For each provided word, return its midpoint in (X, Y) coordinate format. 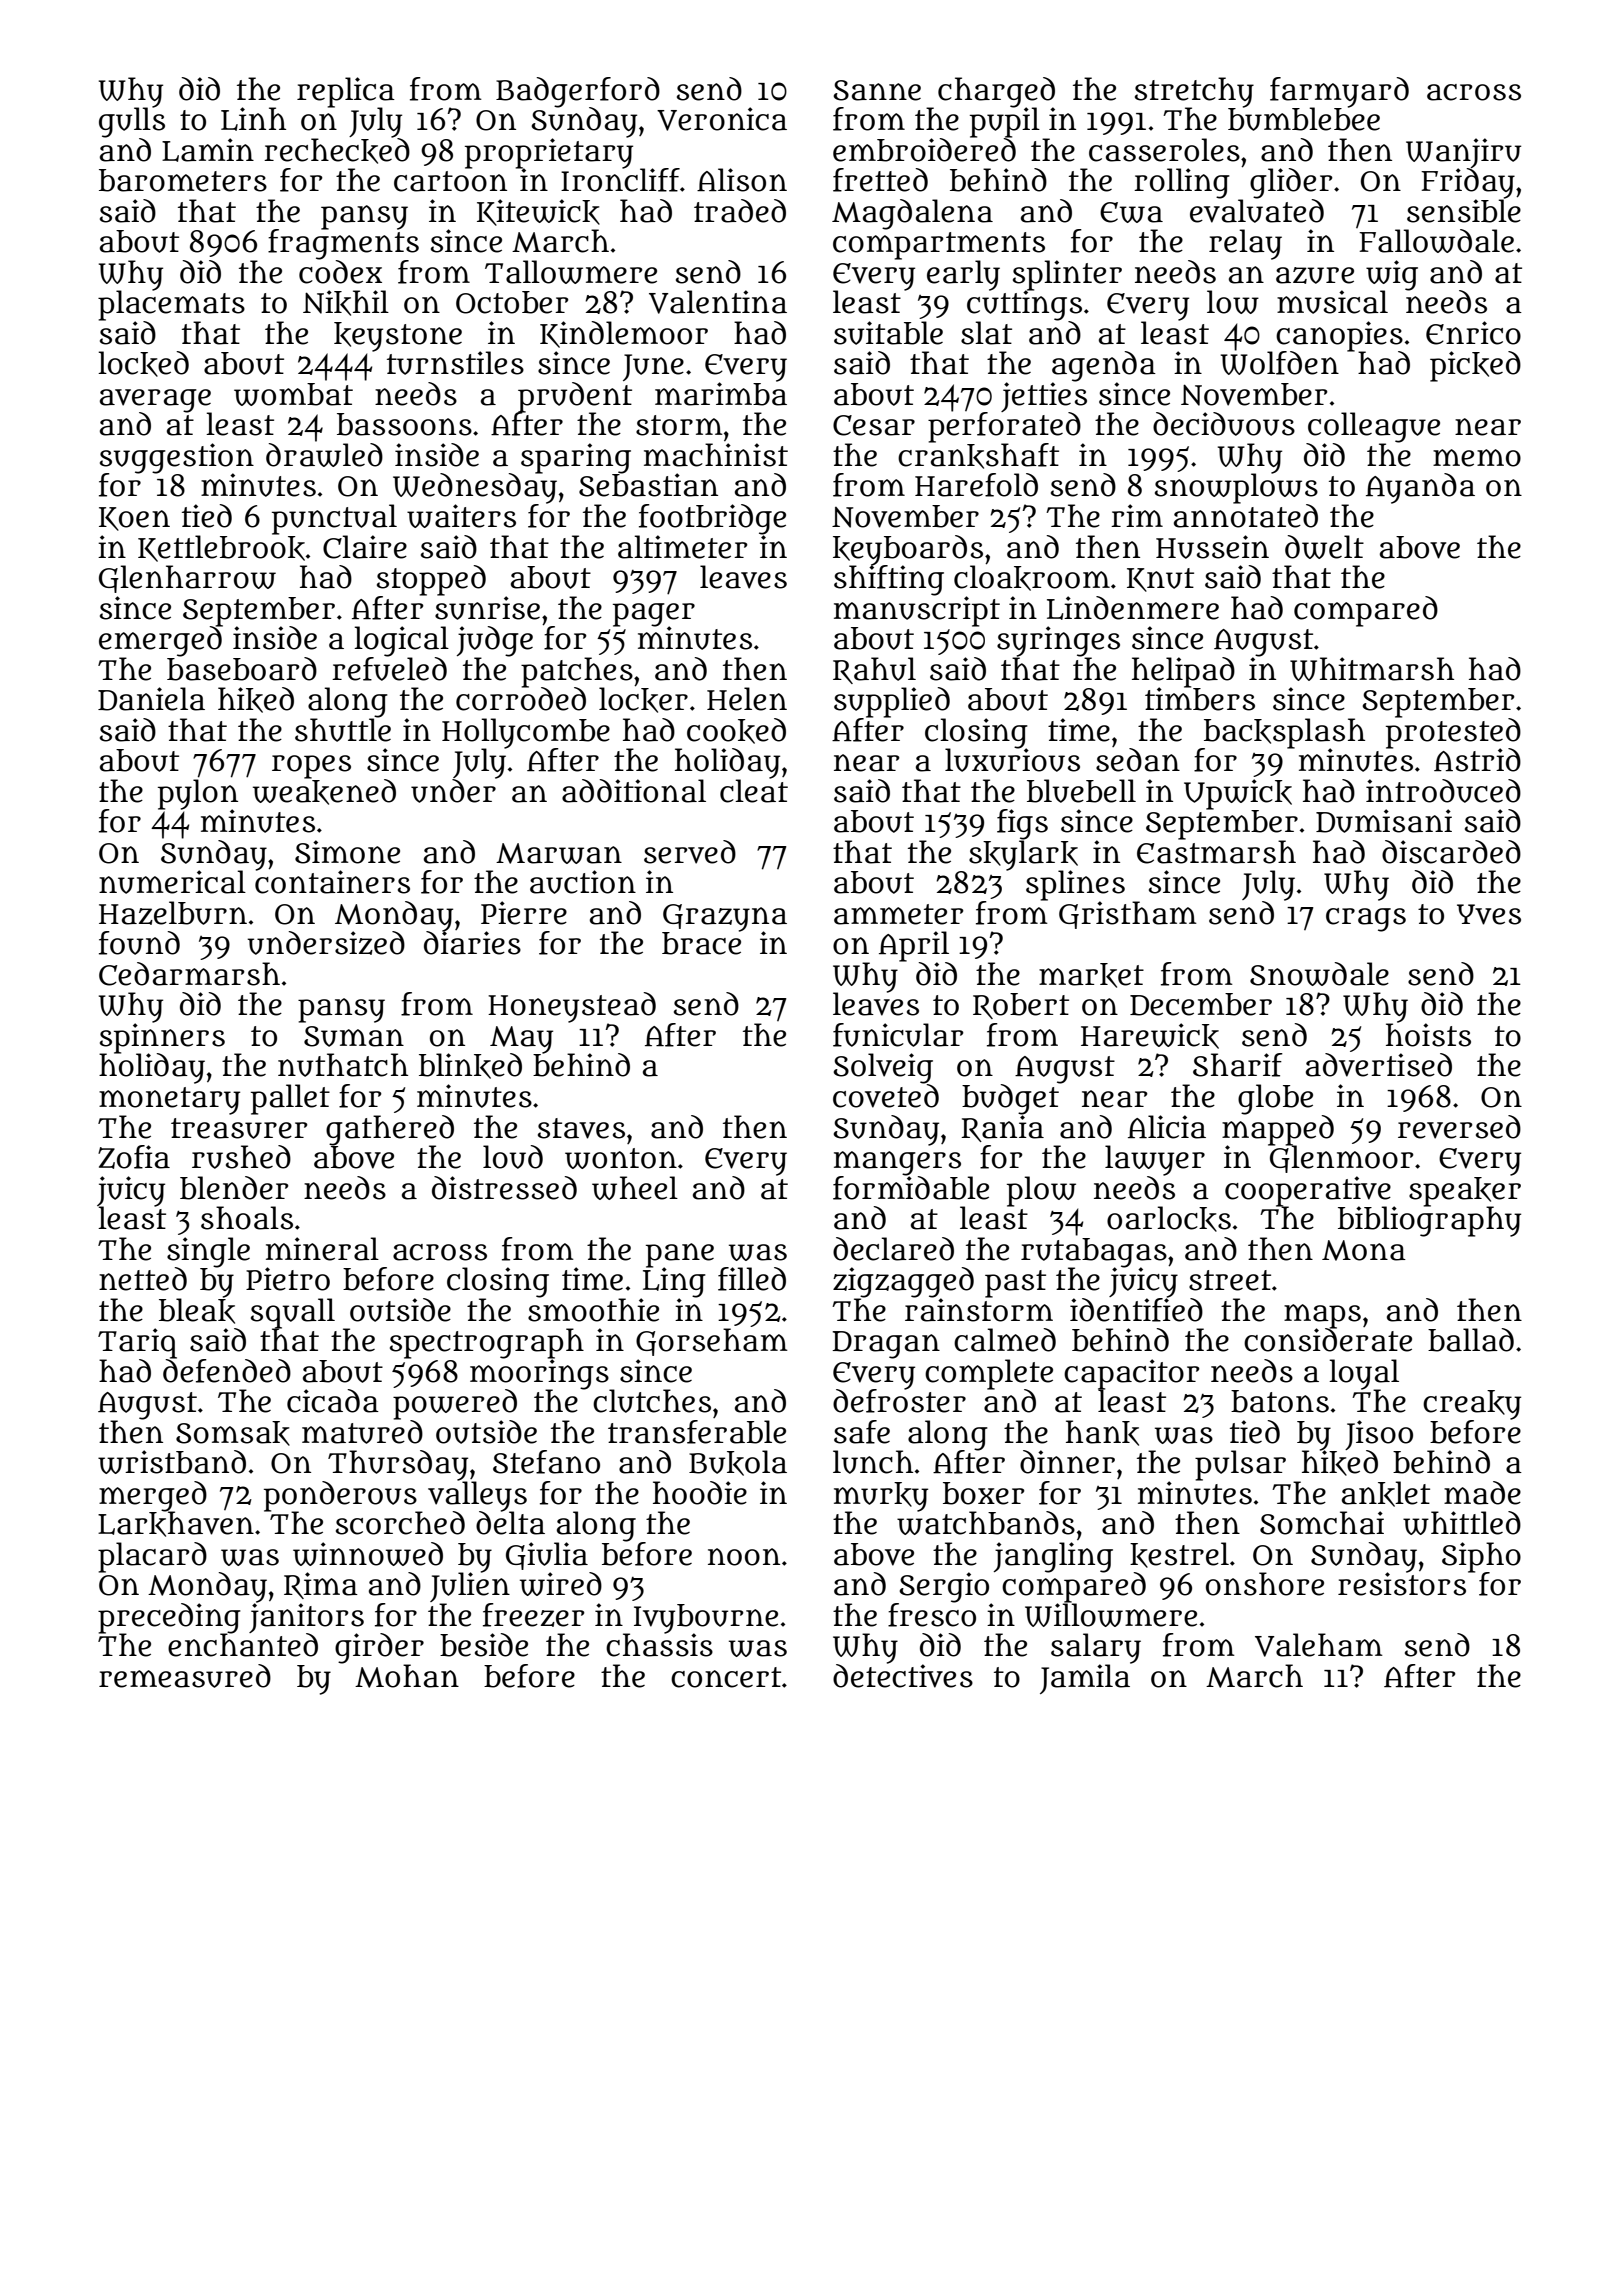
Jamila (1085, 1679)
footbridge (712, 519)
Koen (134, 519)
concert (726, 1677)
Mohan (407, 1676)
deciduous (1224, 424)
